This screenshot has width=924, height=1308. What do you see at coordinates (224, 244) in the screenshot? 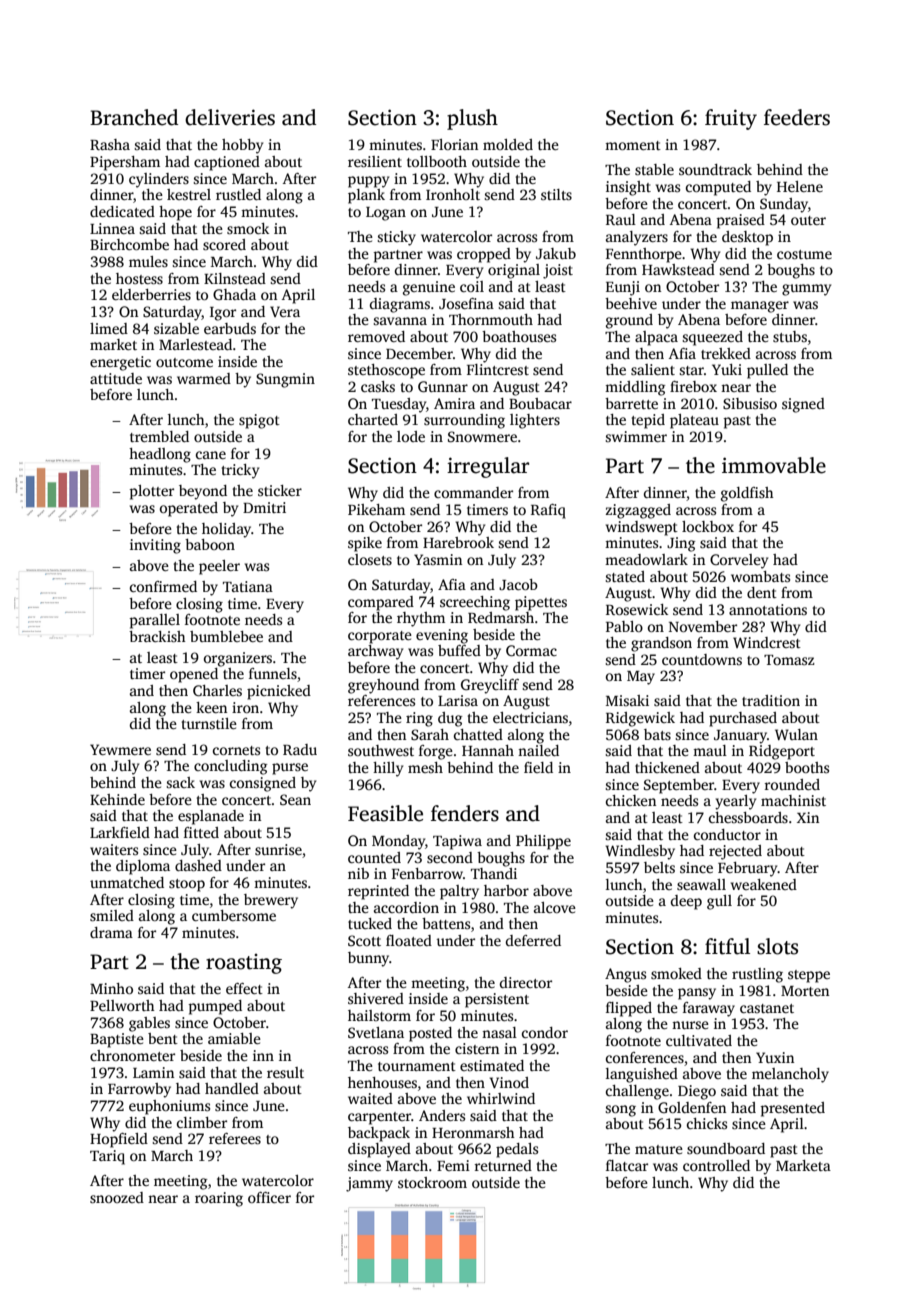
I see `scored` at bounding box center [224, 244].
